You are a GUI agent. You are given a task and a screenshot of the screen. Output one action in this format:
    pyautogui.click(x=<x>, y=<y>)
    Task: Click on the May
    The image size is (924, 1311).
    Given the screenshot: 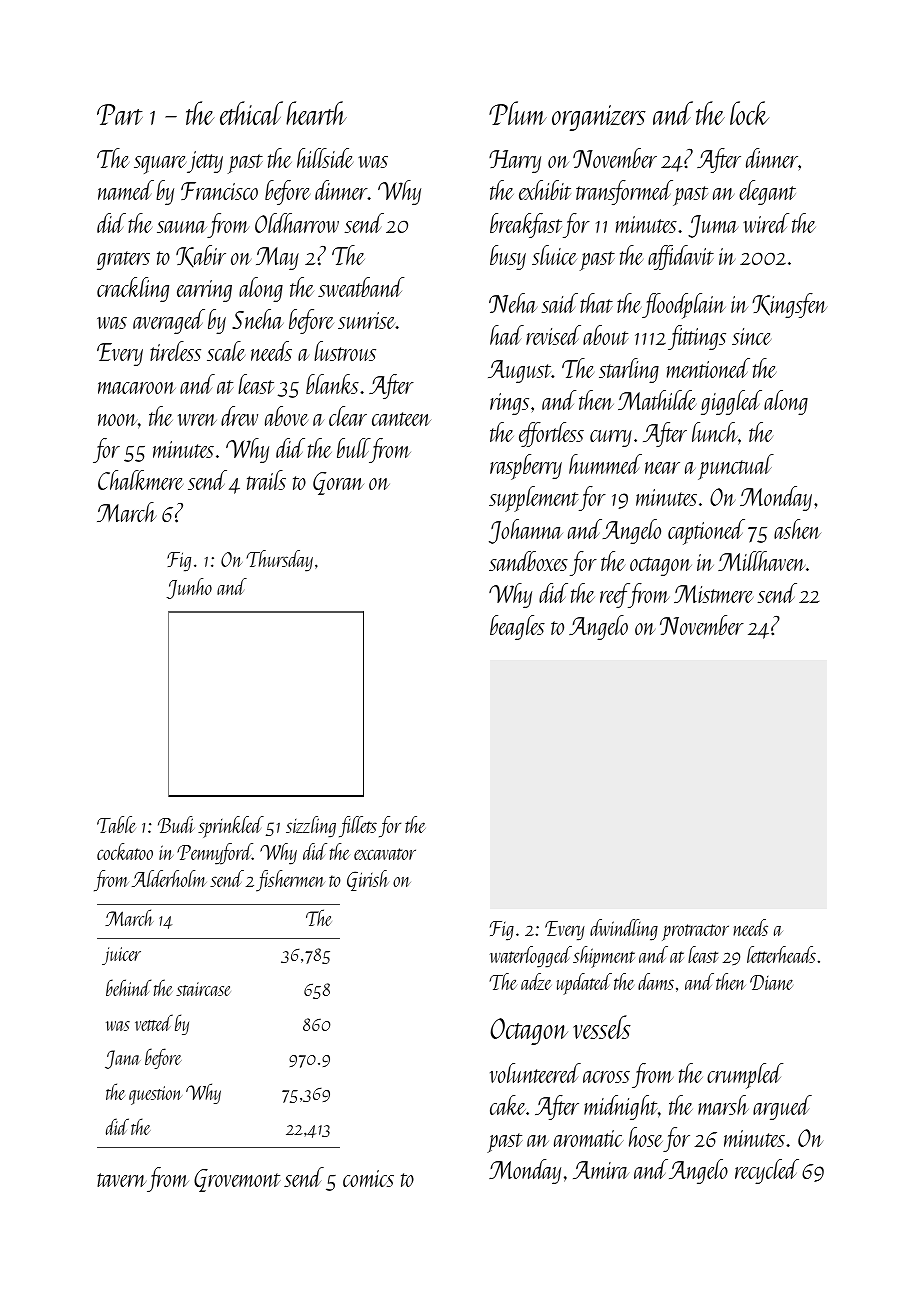 What is the action you would take?
    pyautogui.click(x=277, y=258)
